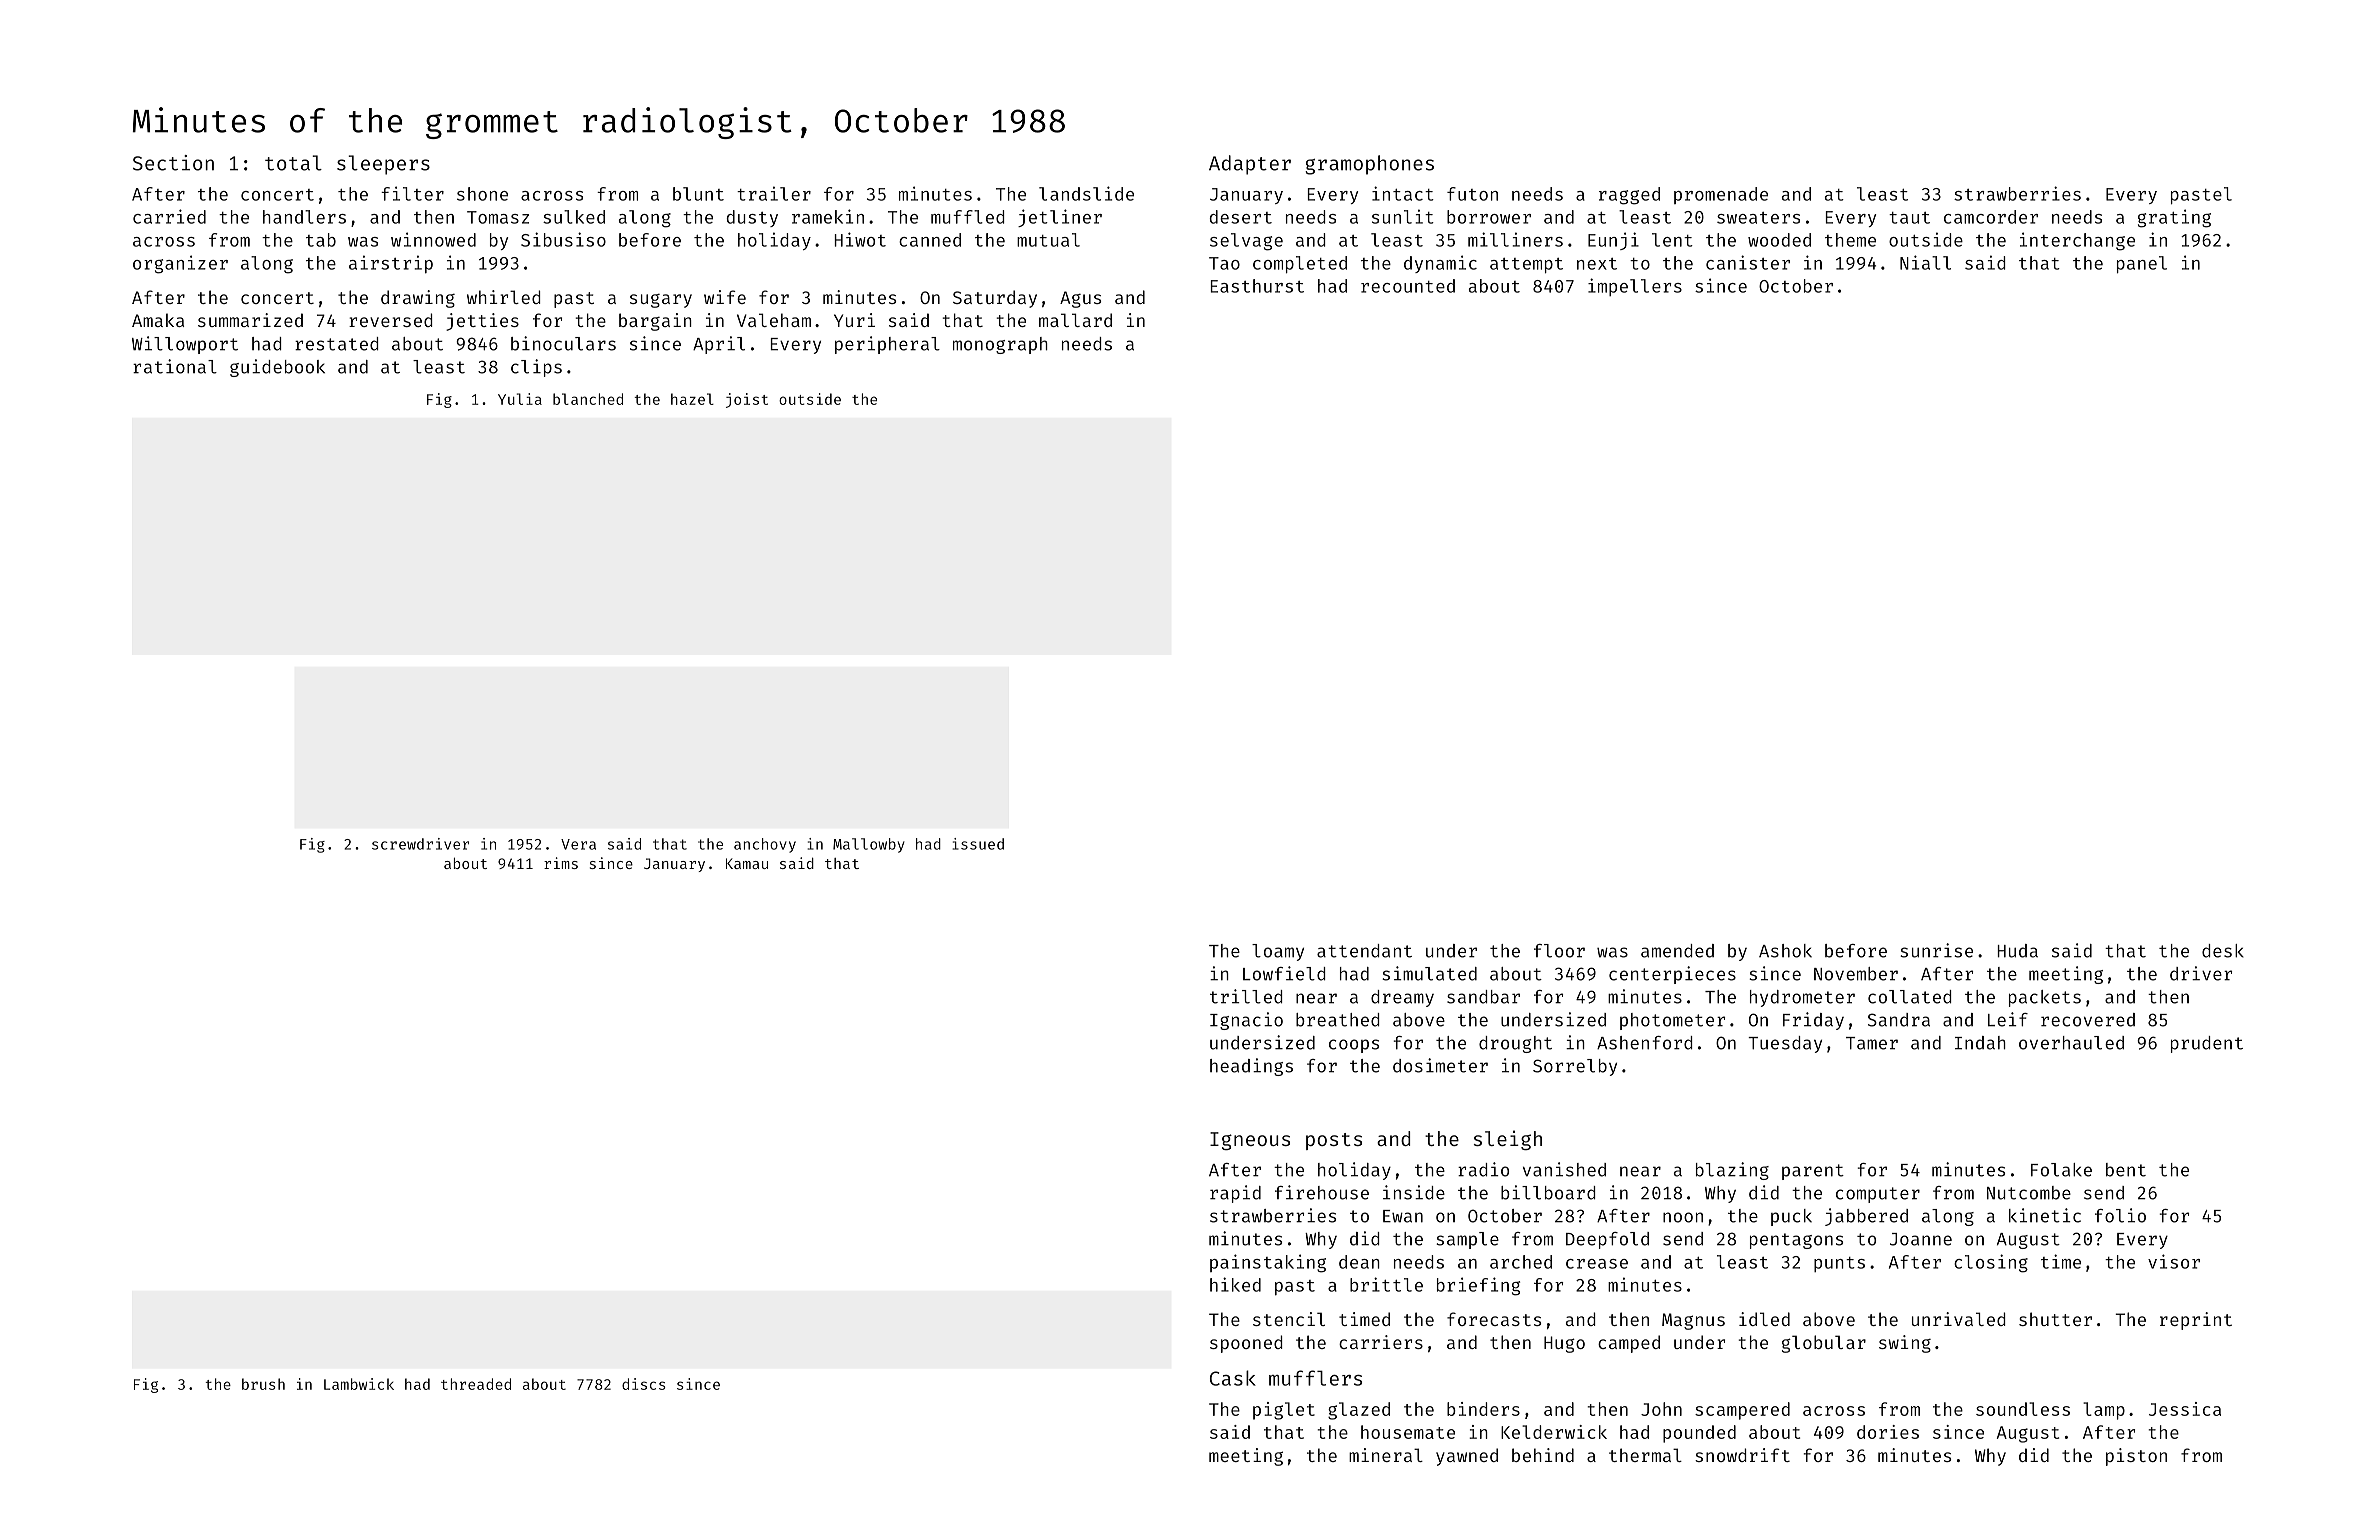 The height and width of the screenshot is (1540, 2380). I want to click on brush, so click(263, 1384).
